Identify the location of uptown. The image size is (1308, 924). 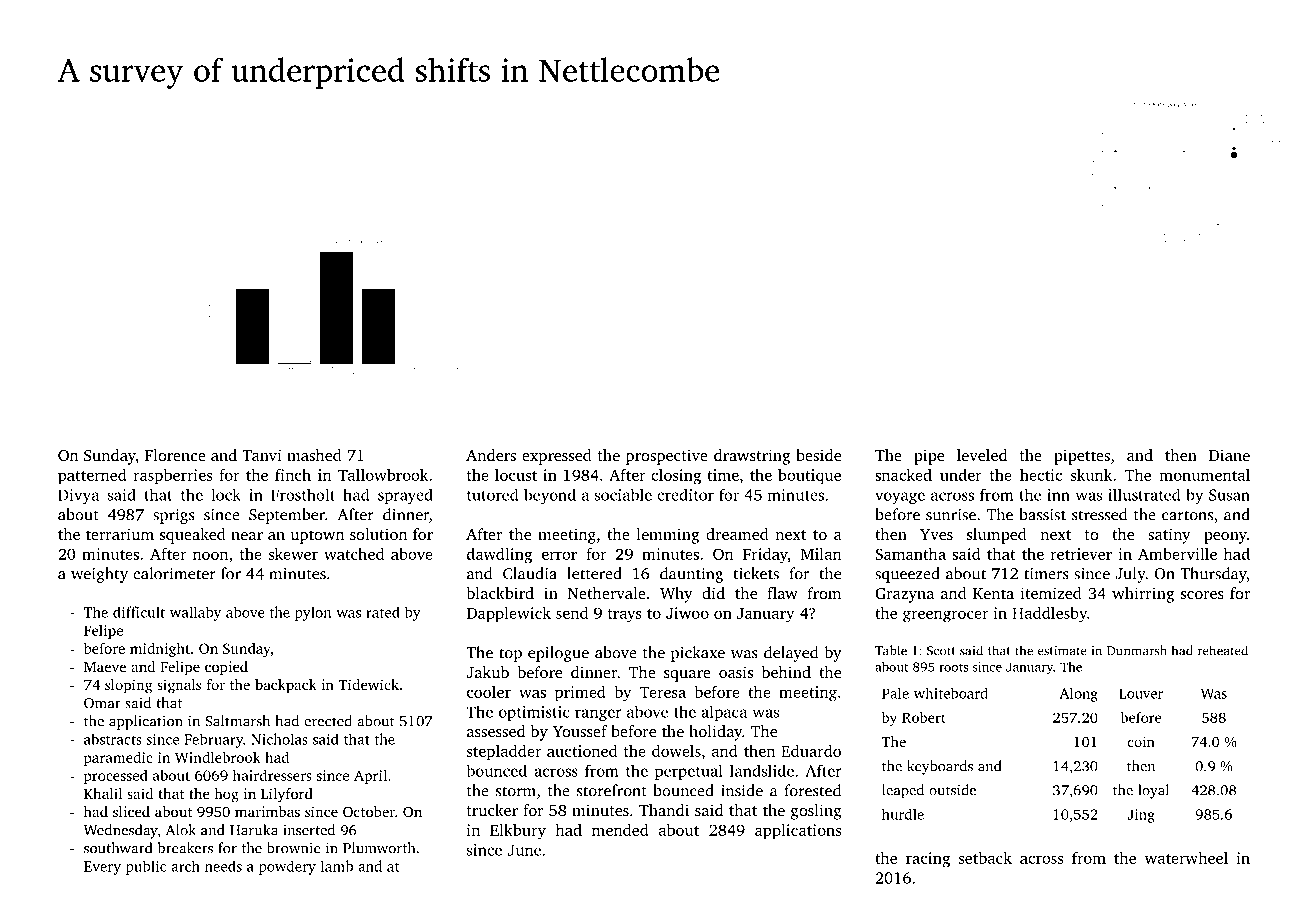
(317, 537).
